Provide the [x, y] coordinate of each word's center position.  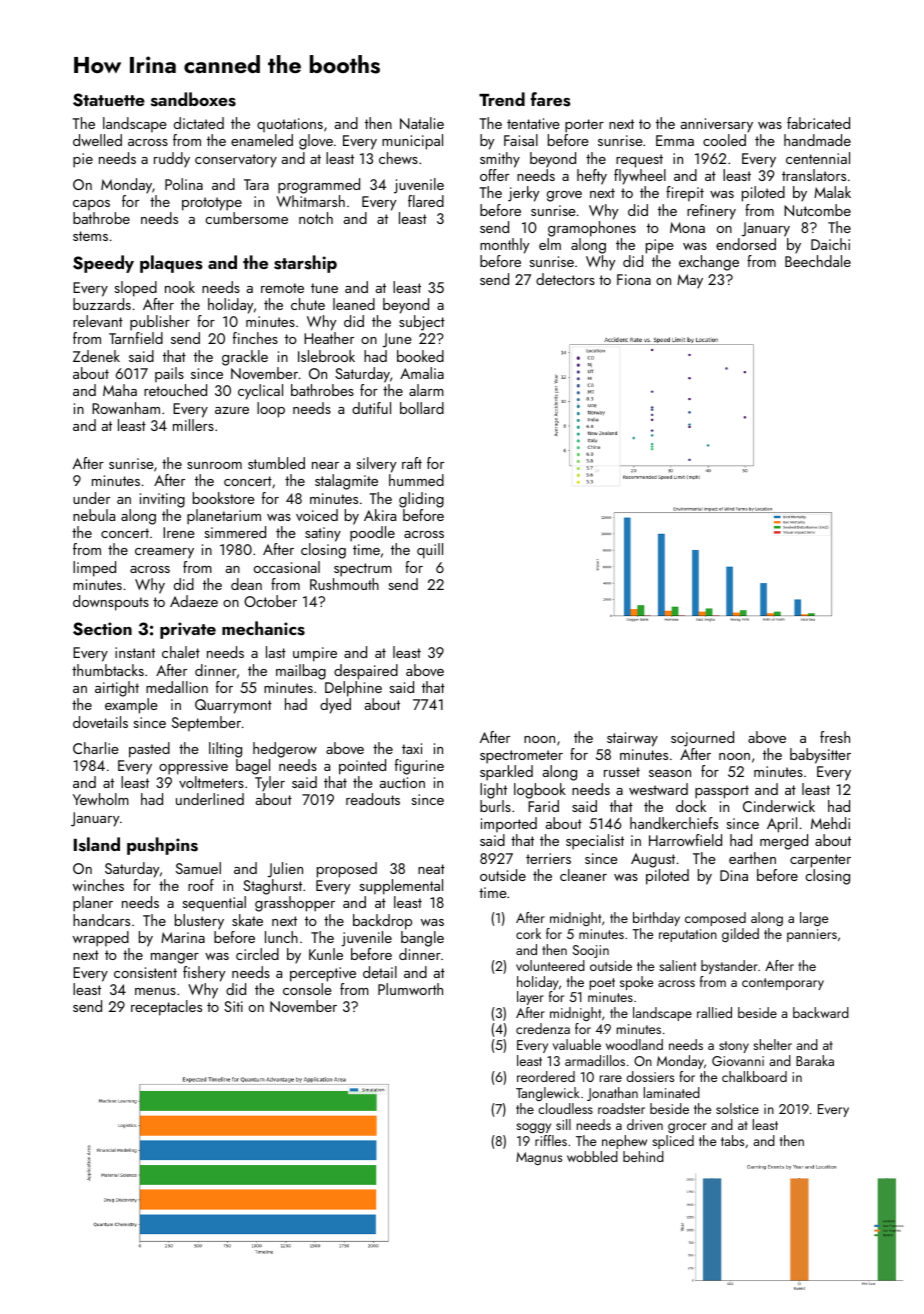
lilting [225, 750]
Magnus [539, 1158]
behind [643, 1156]
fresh [835, 737]
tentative [533, 123]
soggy [533, 1128]
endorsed [746, 244]
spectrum [363, 570]
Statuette [109, 100]
